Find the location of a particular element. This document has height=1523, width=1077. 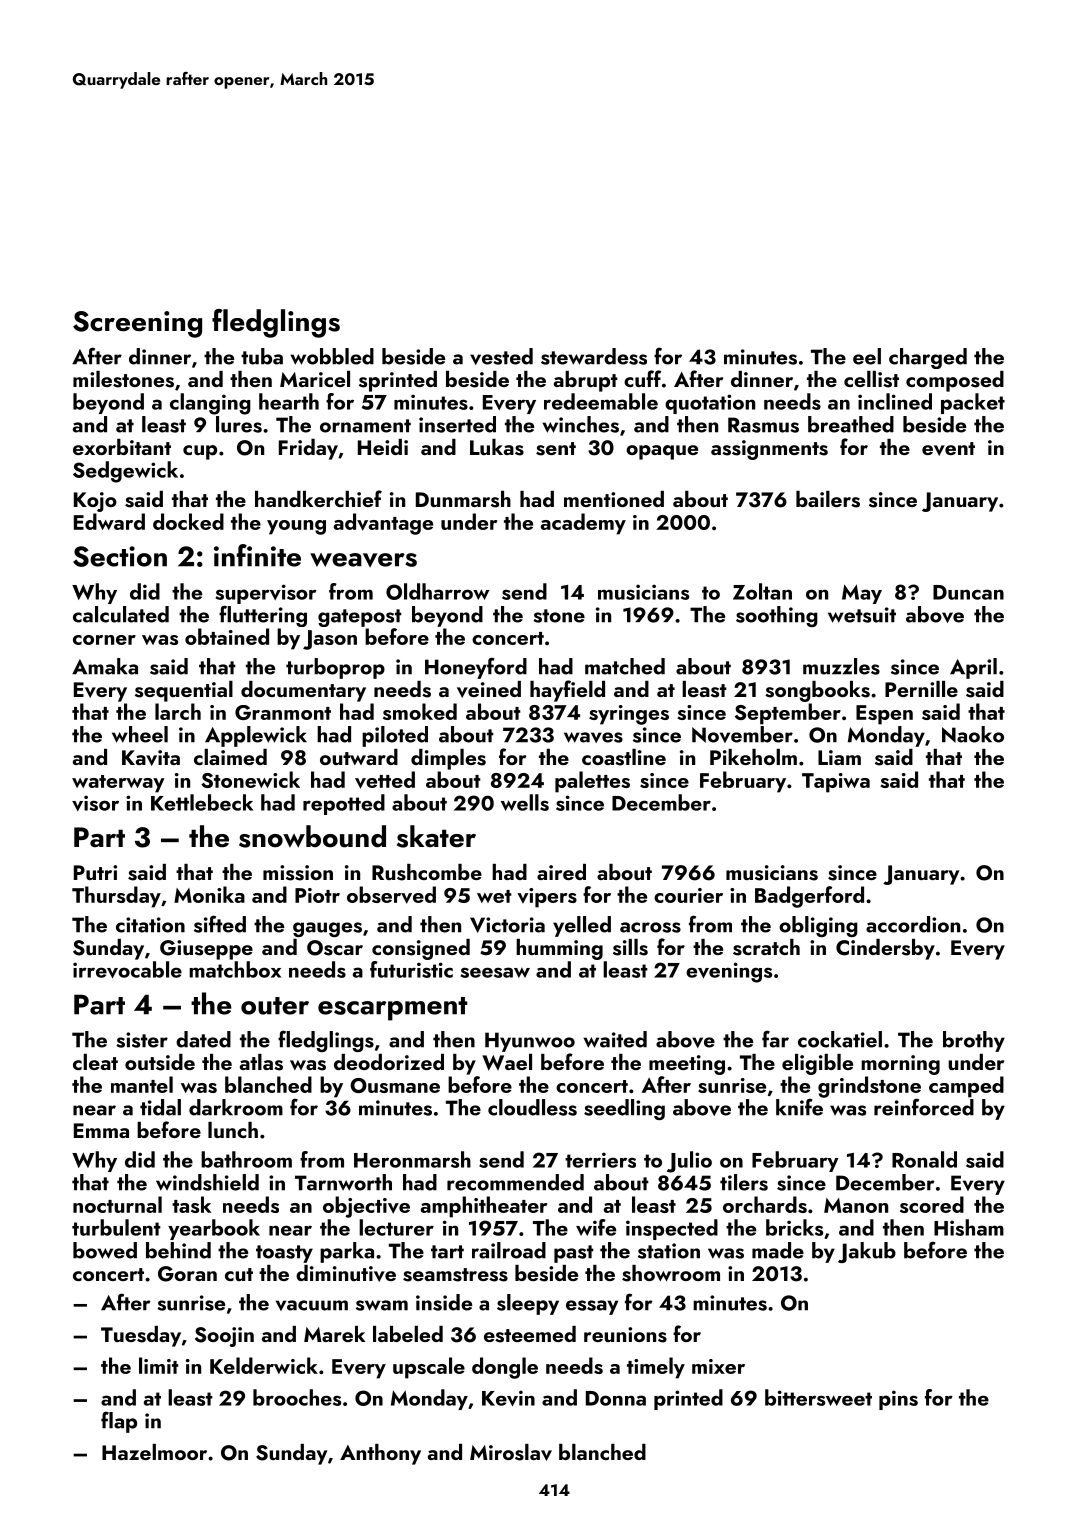

courier is located at coordinates (688, 895).
